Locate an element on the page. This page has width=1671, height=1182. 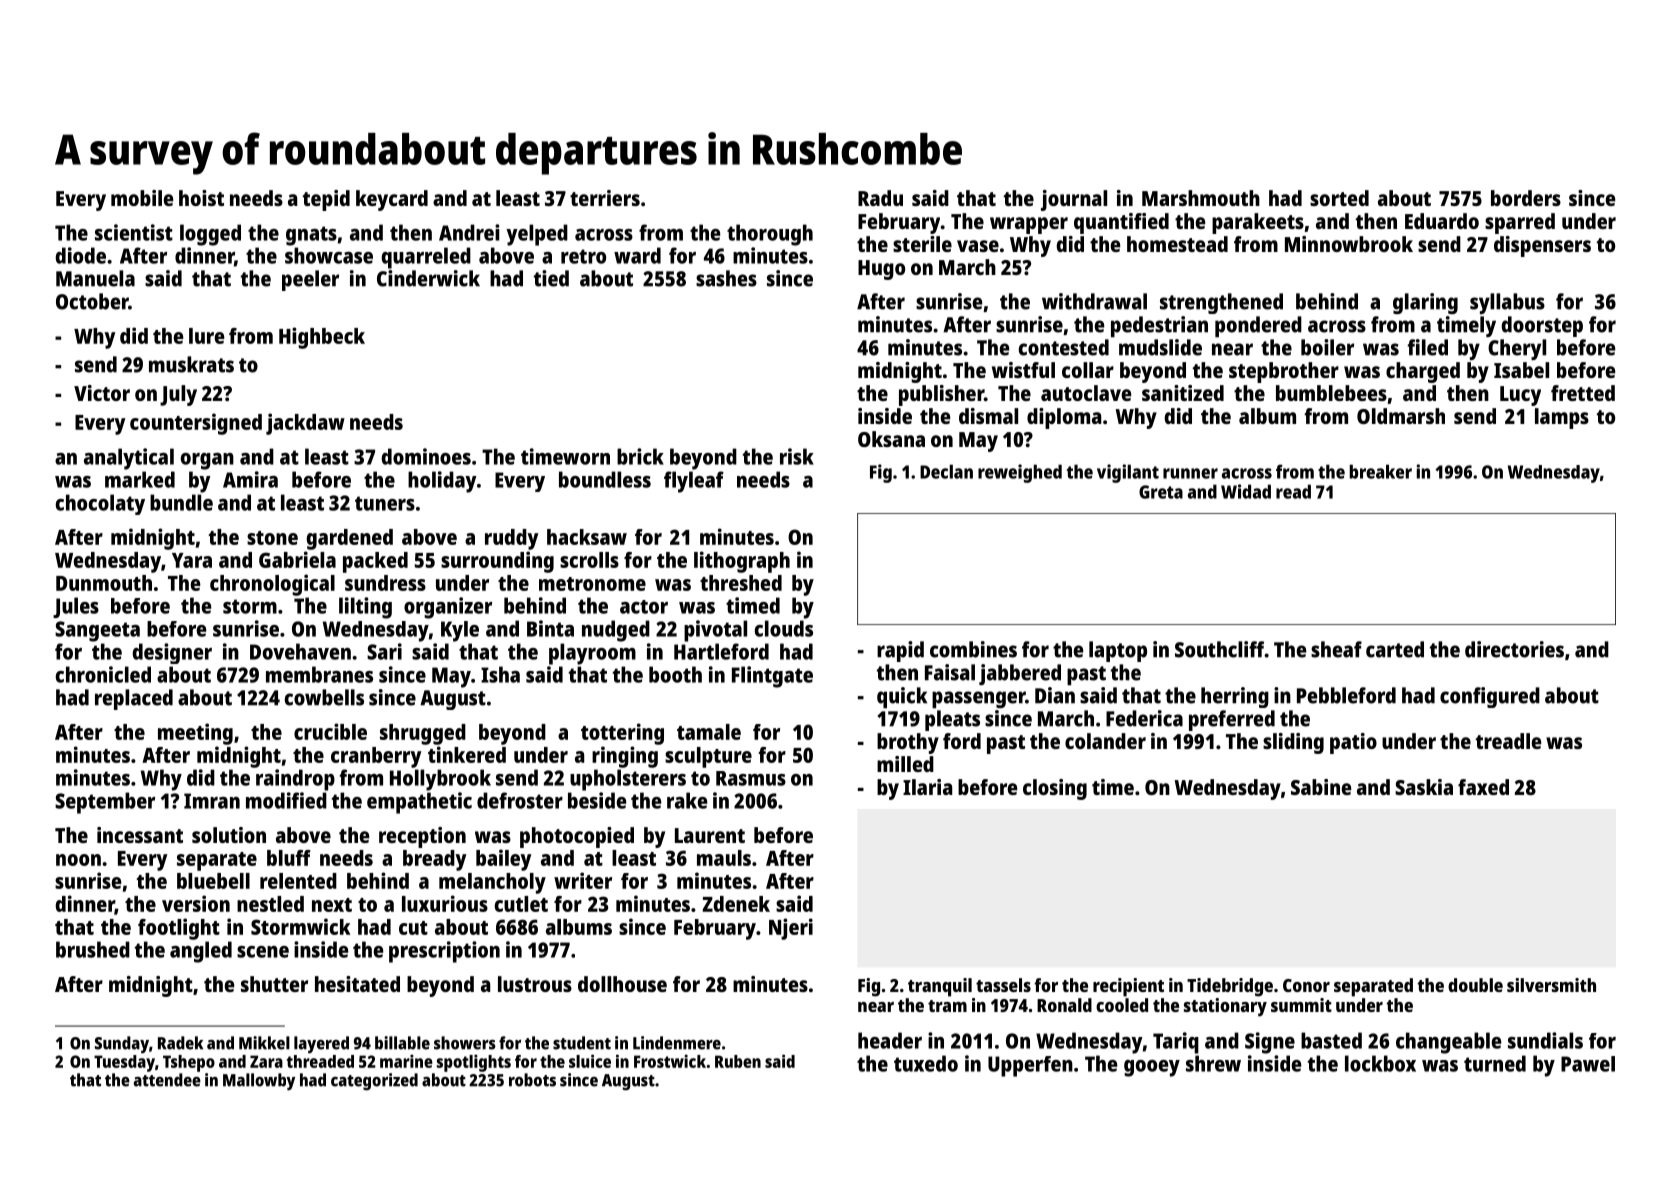
keycard is located at coordinates (392, 200).
